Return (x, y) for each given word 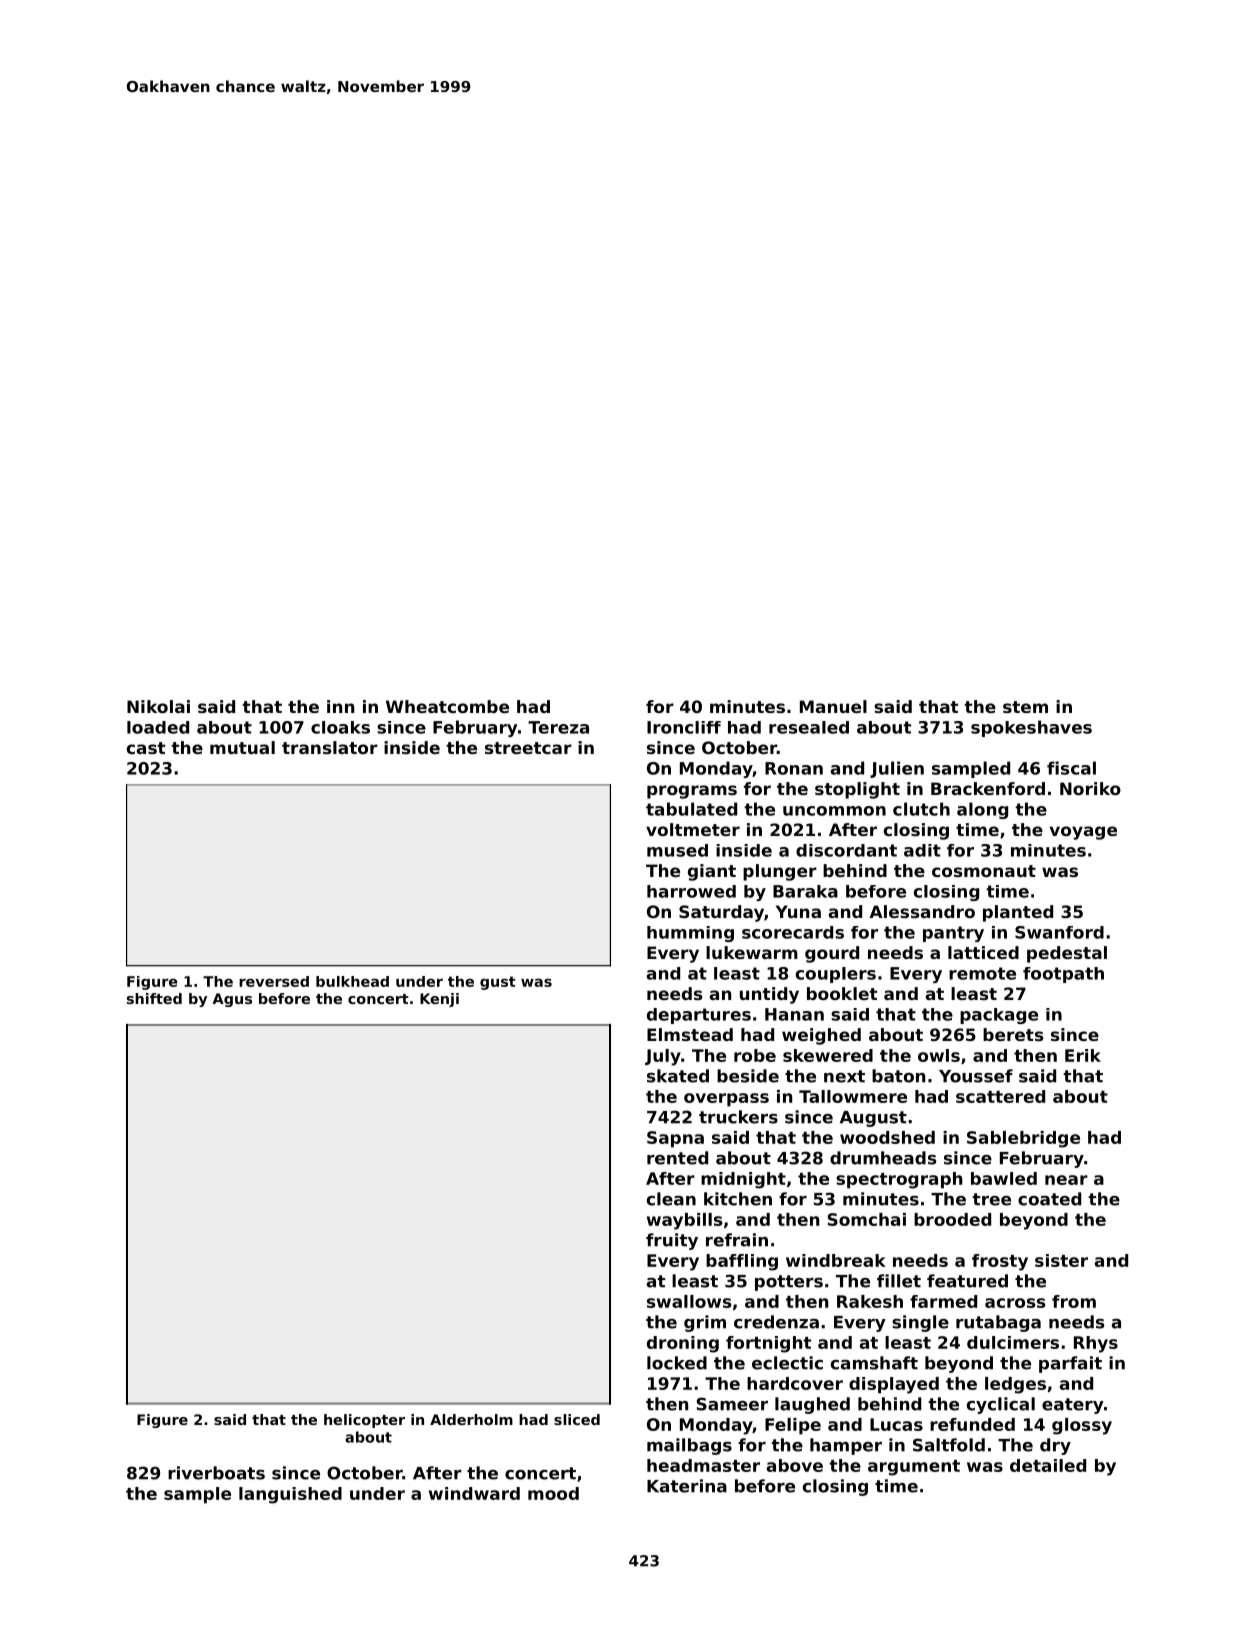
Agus (232, 1000)
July (663, 1057)
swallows (689, 1301)
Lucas (896, 1424)
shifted (154, 998)
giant (712, 872)
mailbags (689, 1446)
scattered (1000, 1096)
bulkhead (352, 981)
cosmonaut (984, 871)
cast (146, 748)
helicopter (364, 1421)
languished (290, 1495)
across (1015, 1303)
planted (1018, 913)
